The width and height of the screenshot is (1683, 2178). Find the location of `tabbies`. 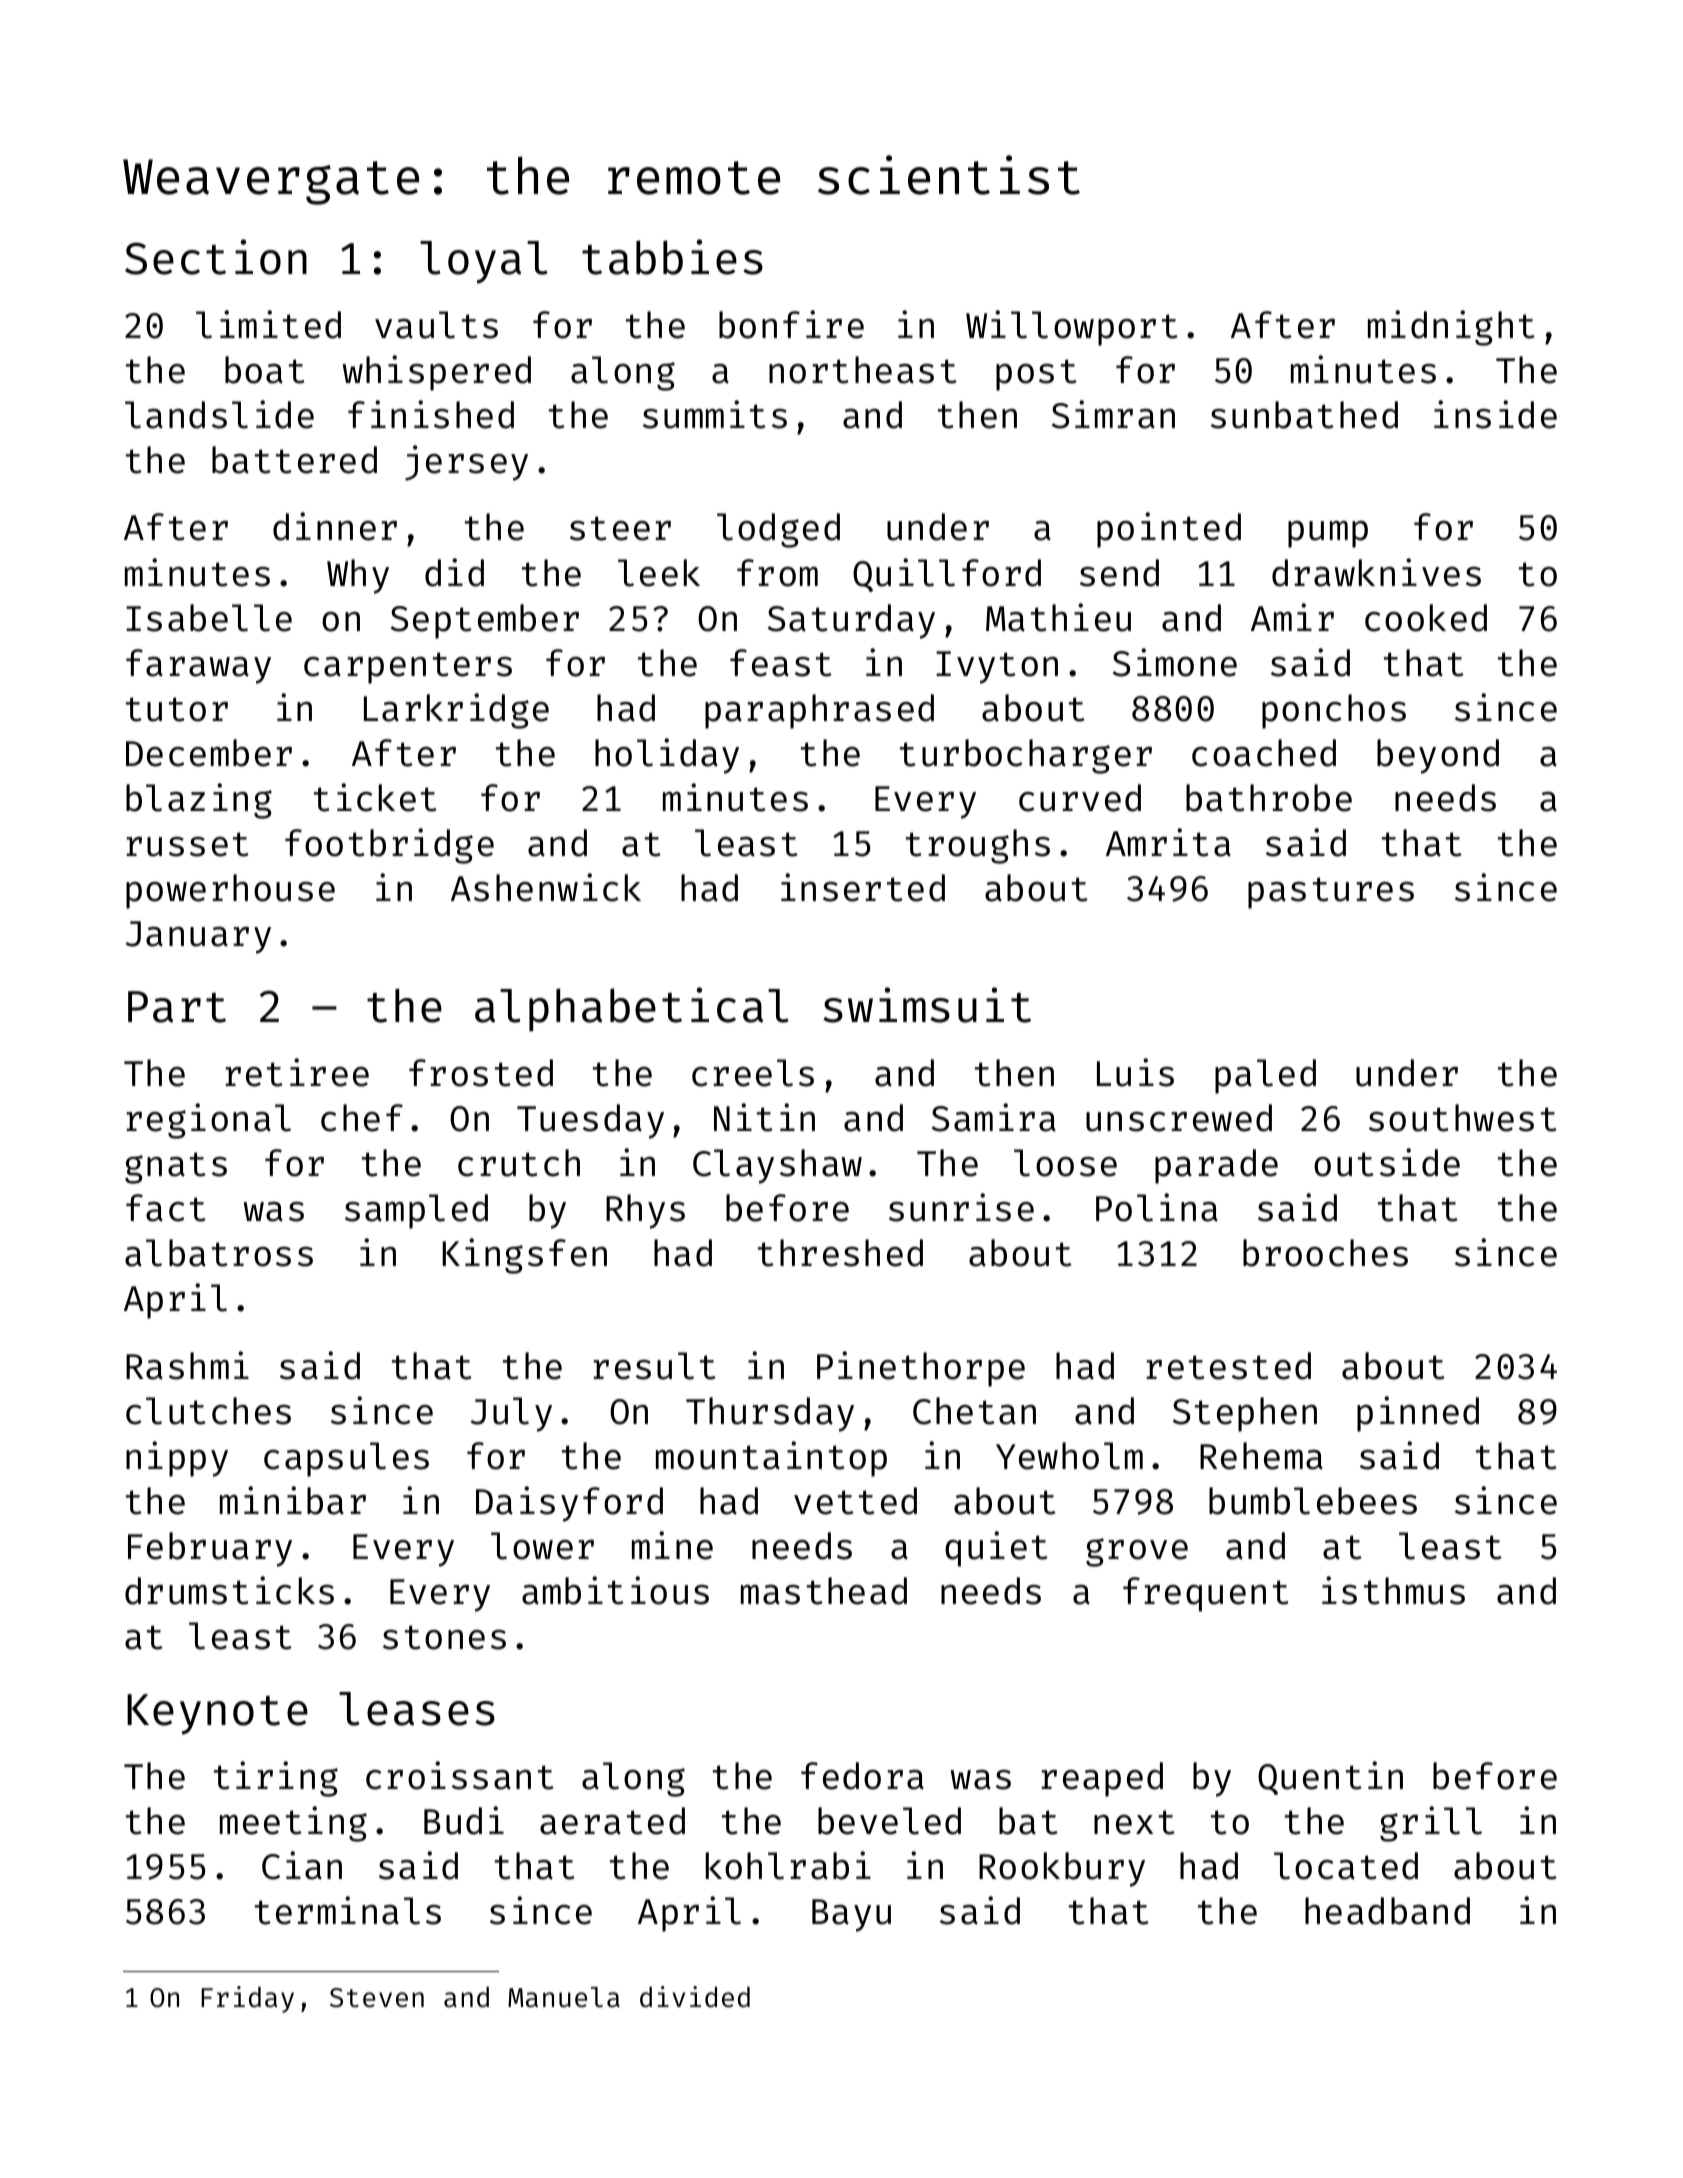

tabbies is located at coordinates (672, 257).
